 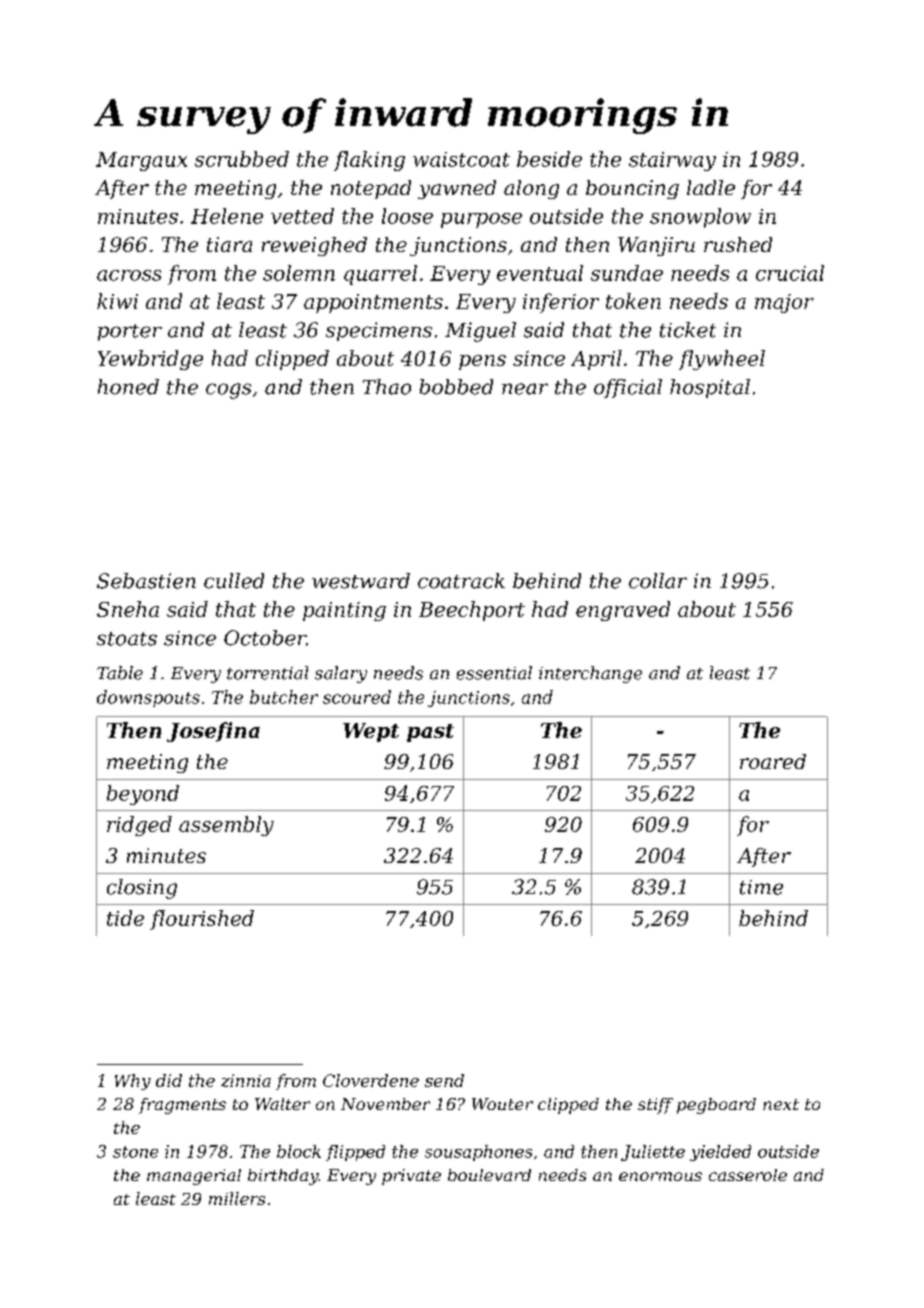 What do you see at coordinates (213, 732) in the screenshot?
I see `Josefina` at bounding box center [213, 732].
